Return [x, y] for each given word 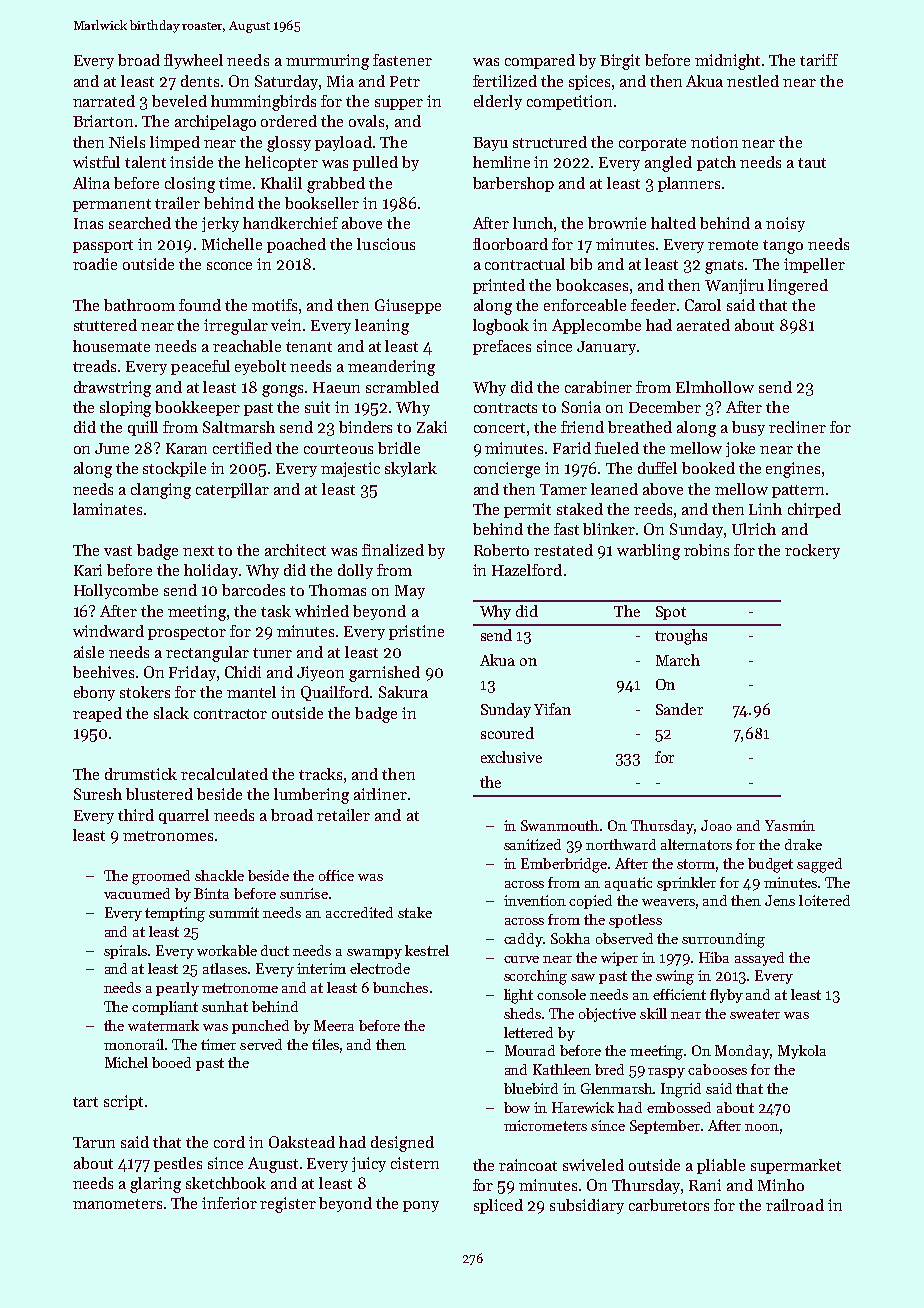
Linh [765, 509]
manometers [117, 1204]
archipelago [215, 123]
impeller [814, 265]
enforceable [585, 305]
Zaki [432, 427]
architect [295, 550]
